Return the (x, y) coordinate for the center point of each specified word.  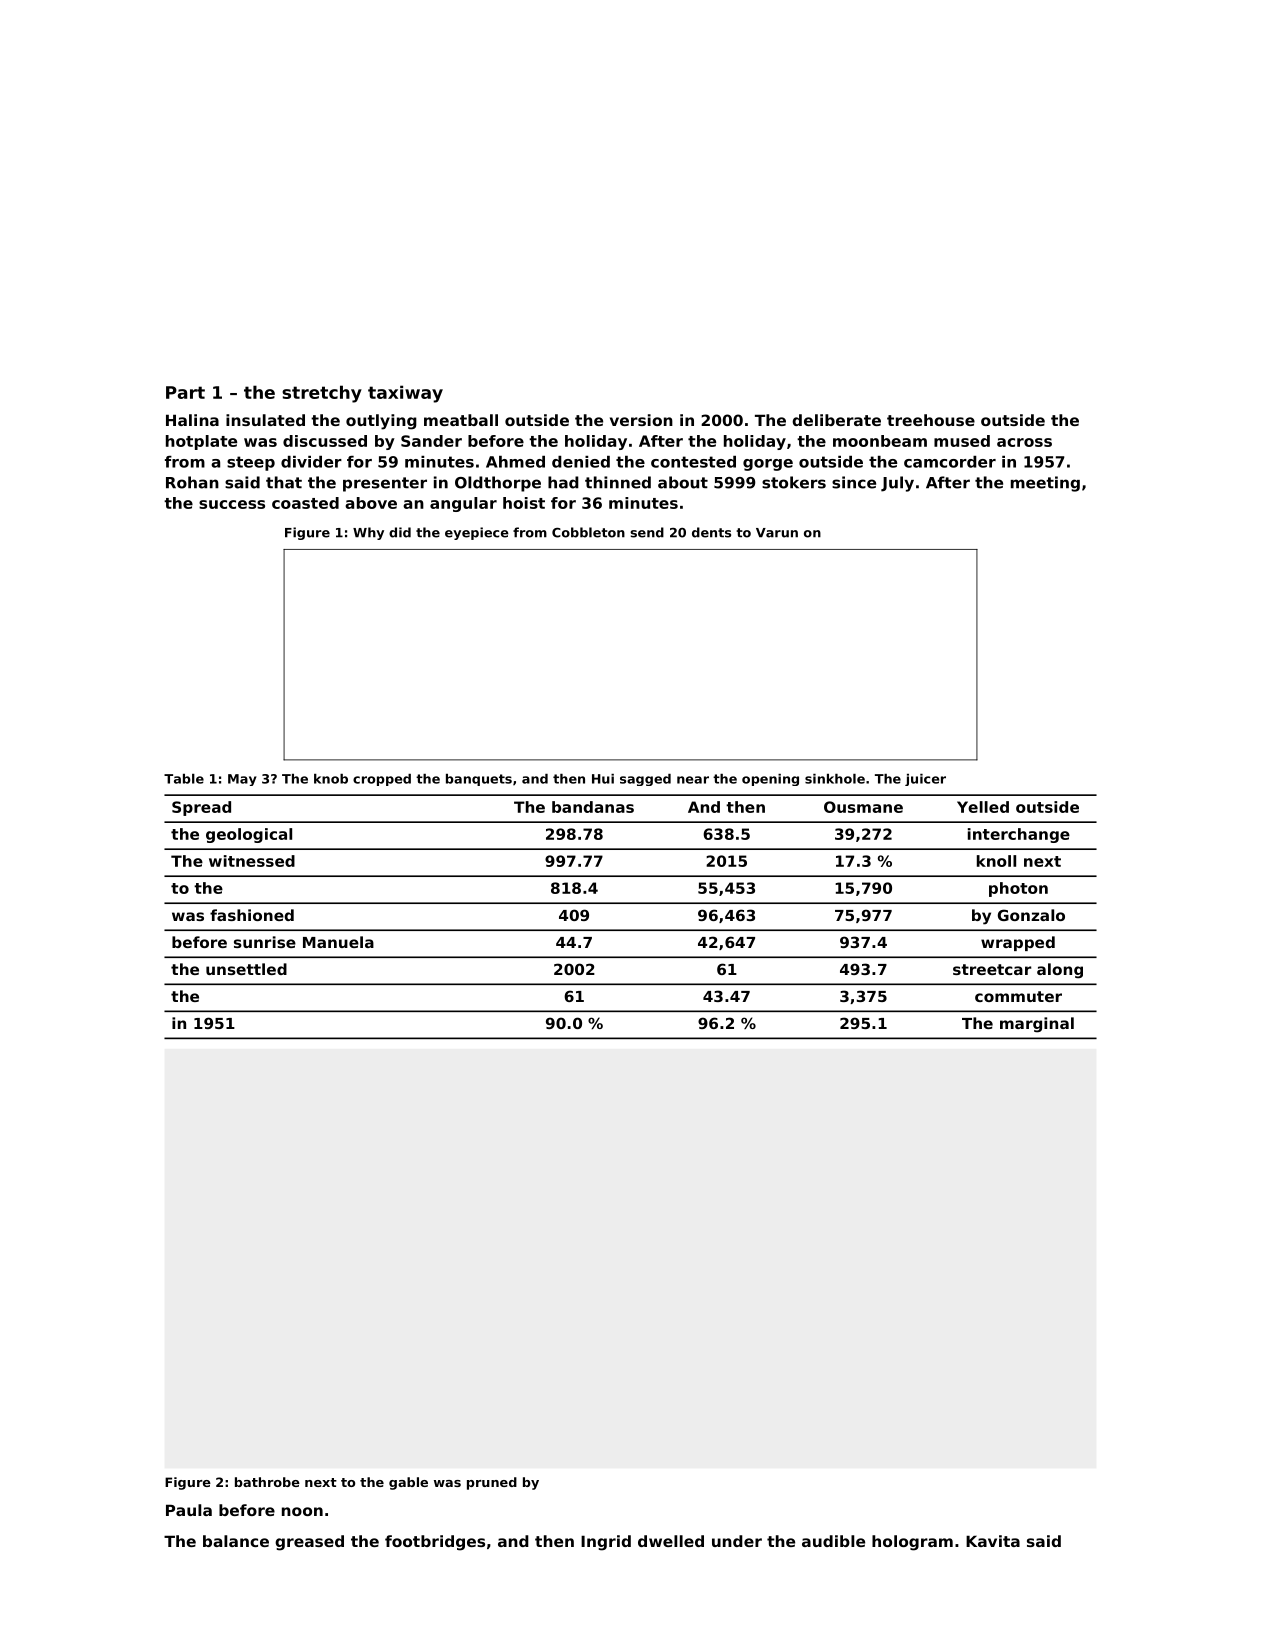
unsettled (246, 969)
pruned (492, 1483)
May (242, 780)
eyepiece (477, 533)
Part (185, 392)
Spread (201, 808)
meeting (1045, 484)
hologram (912, 1543)
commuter (1018, 996)
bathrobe (267, 1482)
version (641, 420)
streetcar (992, 969)
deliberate (836, 420)
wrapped (1018, 943)
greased (309, 1543)
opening (770, 780)
